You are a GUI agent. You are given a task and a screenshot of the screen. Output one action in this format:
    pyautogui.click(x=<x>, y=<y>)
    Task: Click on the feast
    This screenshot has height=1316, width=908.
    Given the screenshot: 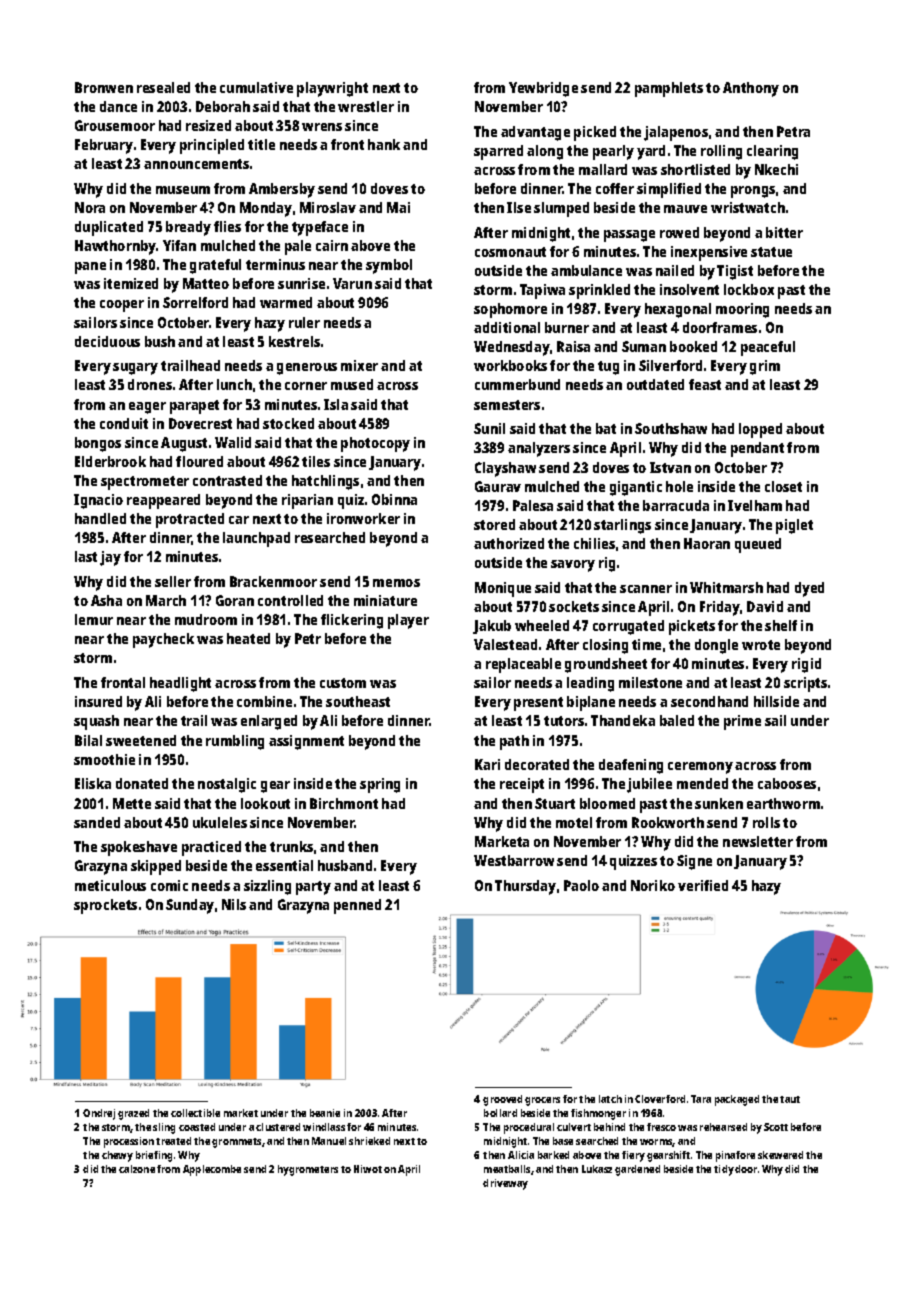 What is the action you would take?
    pyautogui.click(x=705, y=384)
